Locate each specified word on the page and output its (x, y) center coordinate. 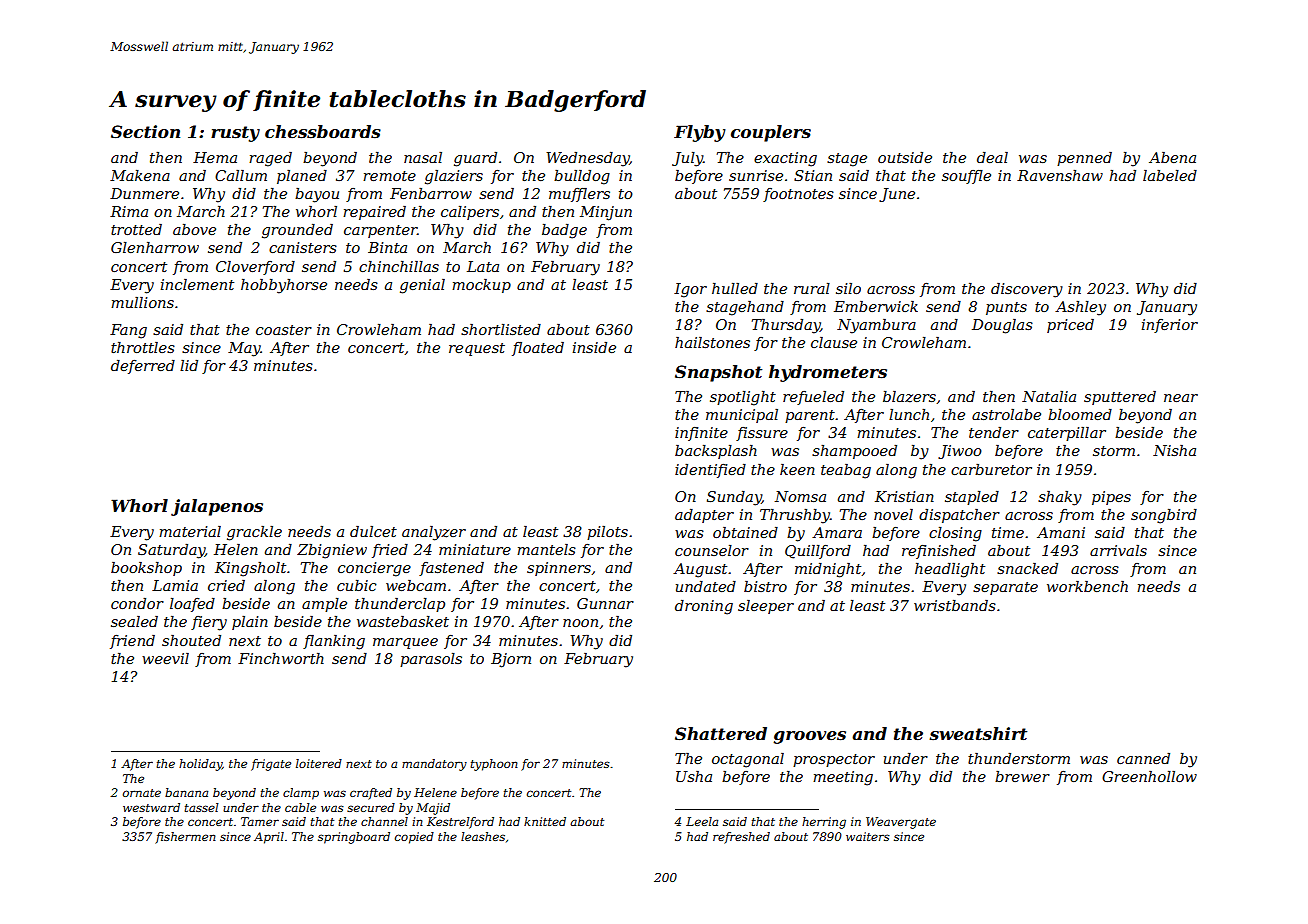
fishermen (185, 838)
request (477, 349)
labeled (1170, 175)
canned (1143, 758)
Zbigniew (332, 551)
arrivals (1118, 550)
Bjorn (511, 660)
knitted (545, 821)
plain (250, 623)
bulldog (582, 177)
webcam (416, 585)
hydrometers (828, 373)
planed (302, 177)
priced (1070, 326)
